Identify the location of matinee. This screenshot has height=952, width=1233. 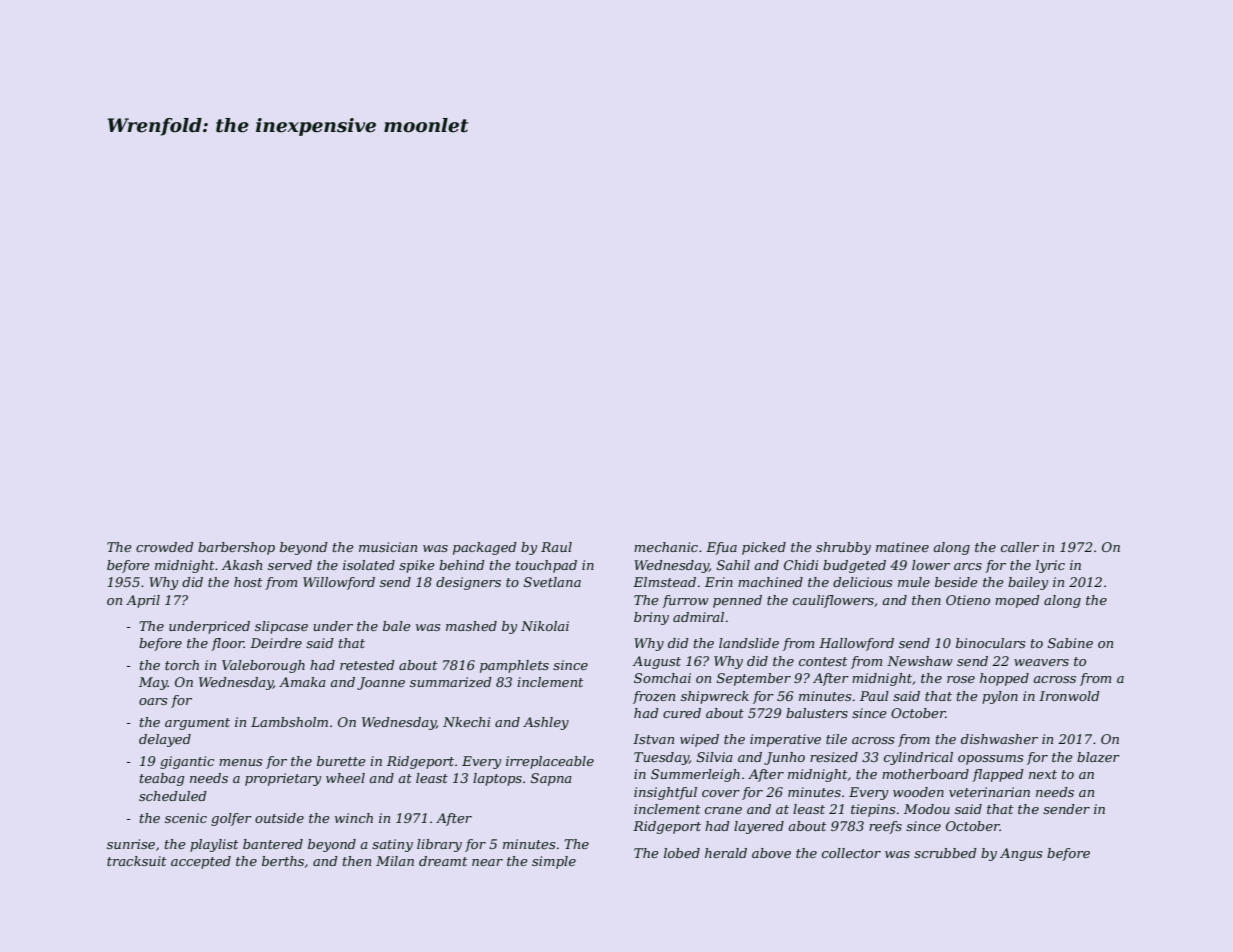
(902, 547).
